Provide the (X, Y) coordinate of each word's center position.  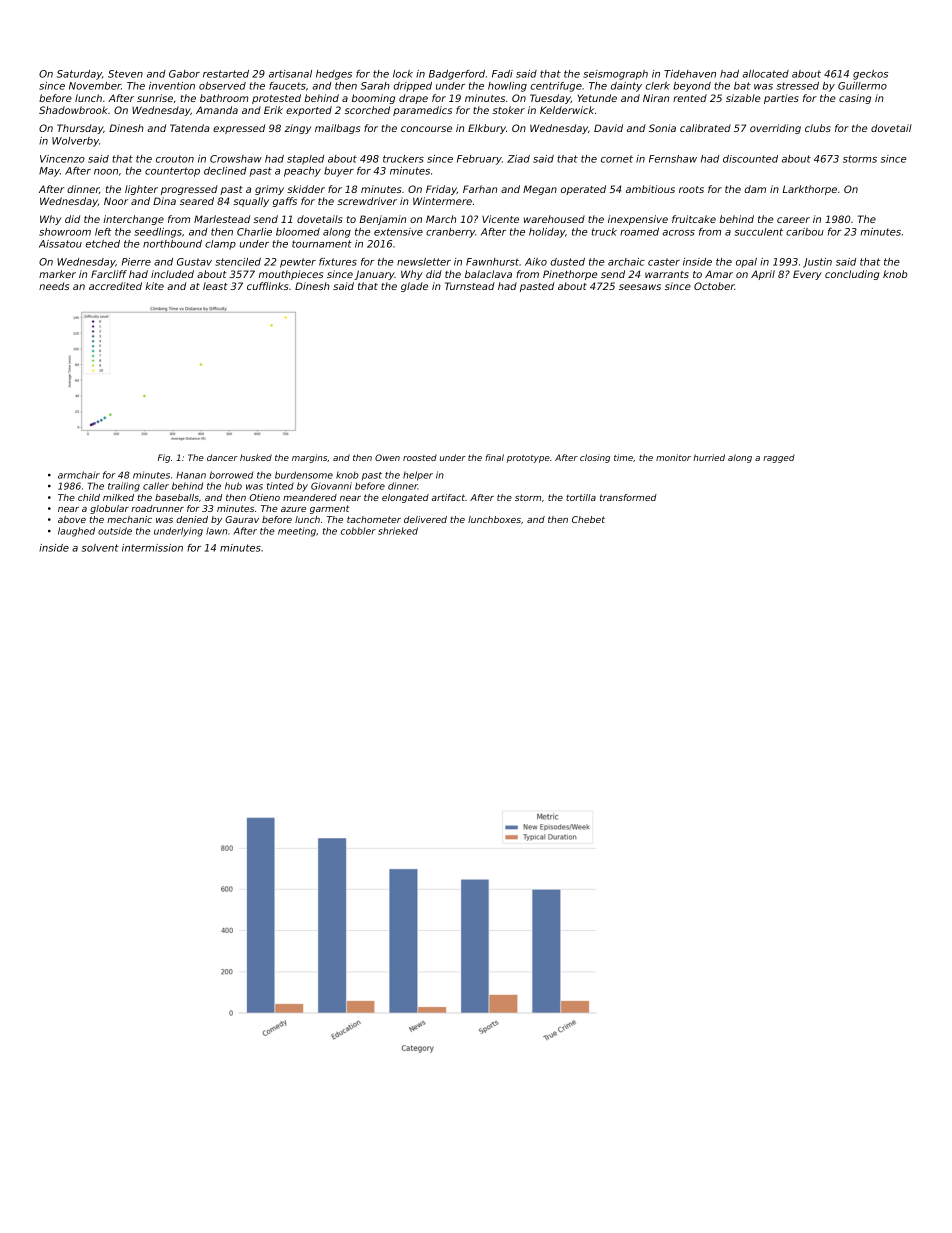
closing (595, 458)
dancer (222, 457)
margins (309, 458)
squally (251, 202)
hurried (709, 457)
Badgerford (457, 75)
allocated (766, 74)
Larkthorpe (809, 190)
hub (233, 486)
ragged (779, 458)
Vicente (500, 219)
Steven (125, 74)
